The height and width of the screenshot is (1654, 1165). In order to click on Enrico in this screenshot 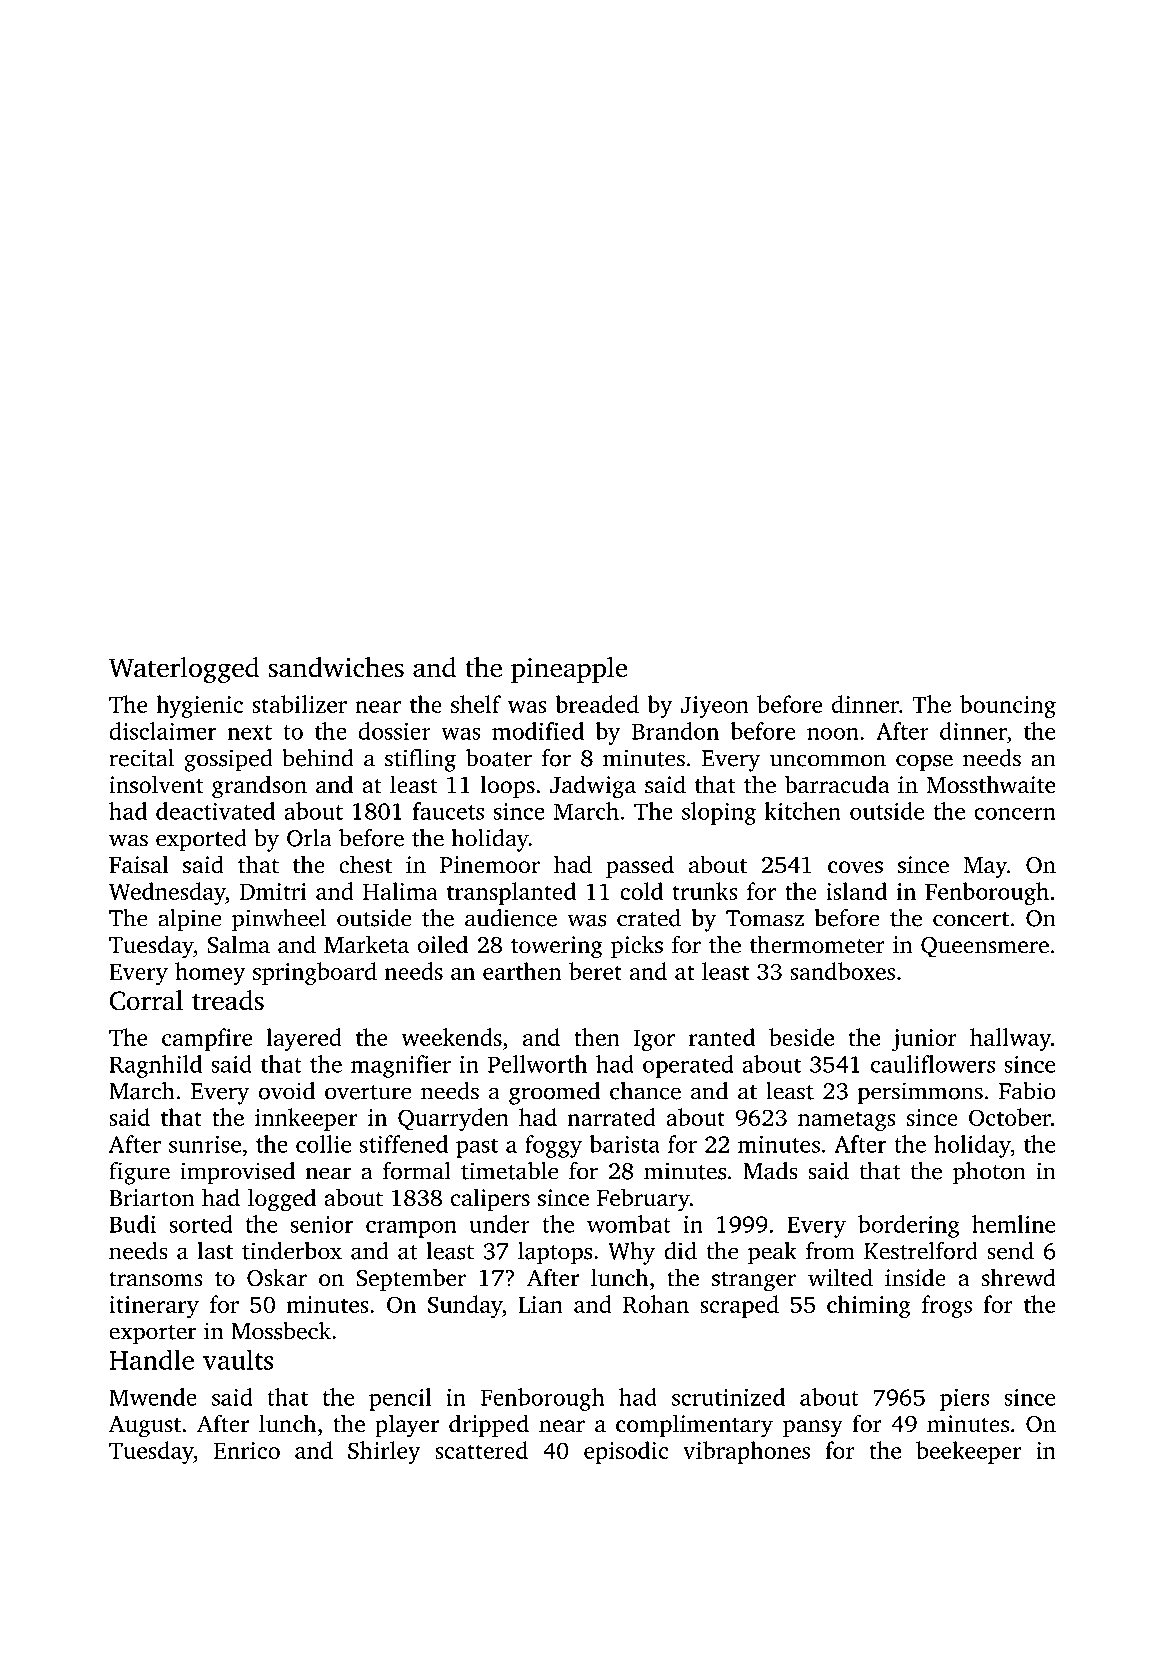, I will do `click(247, 1450)`.
